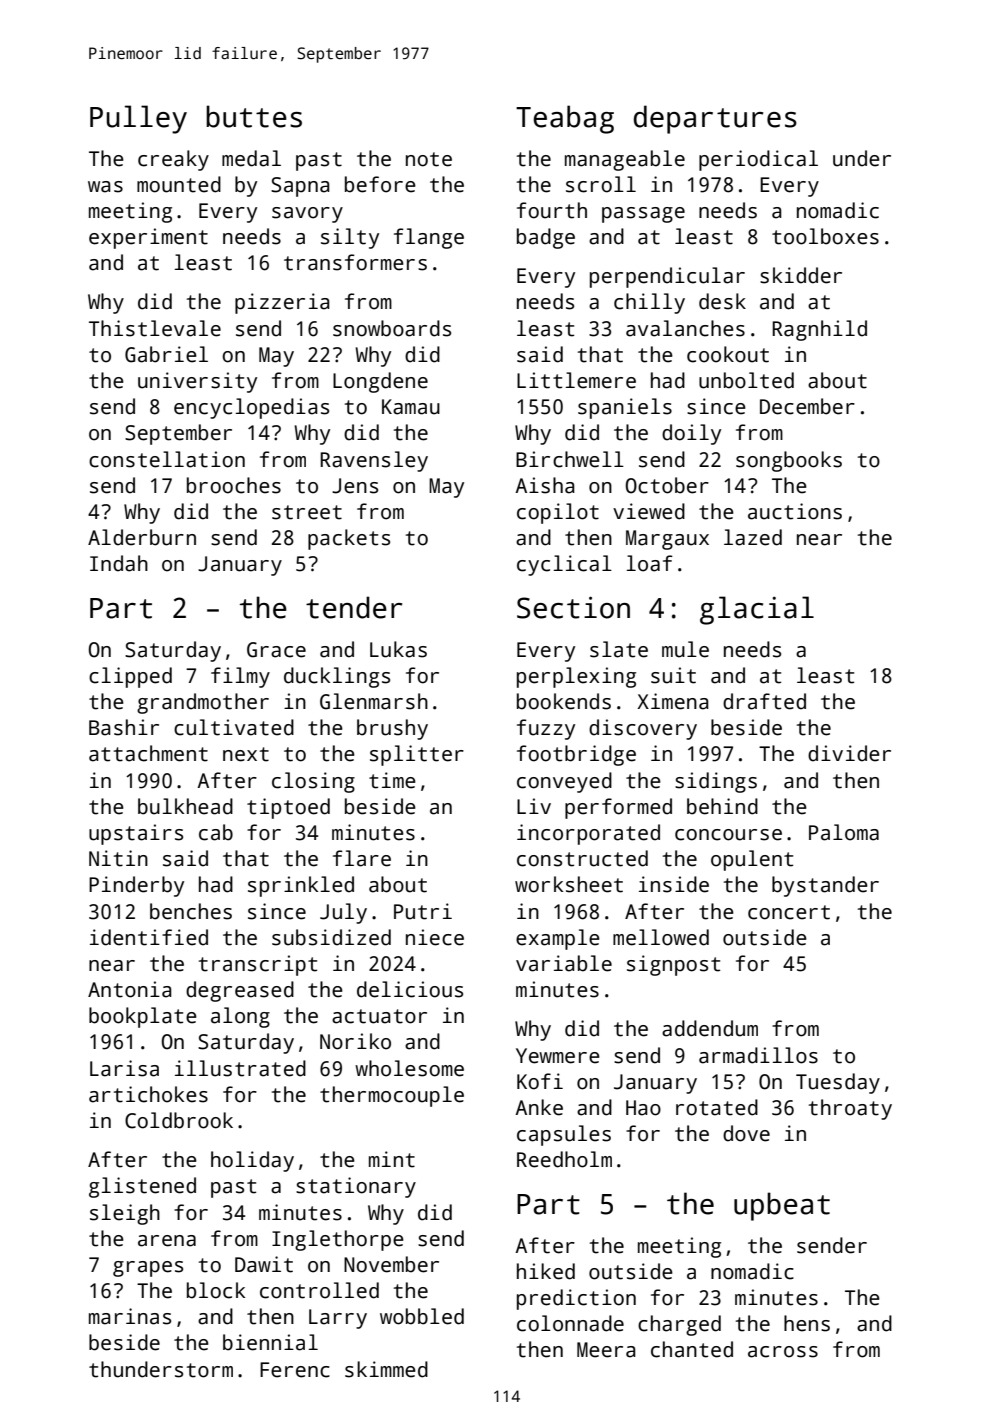  Describe the element at coordinates (546, 238) in the document. I see `badge` at that location.
